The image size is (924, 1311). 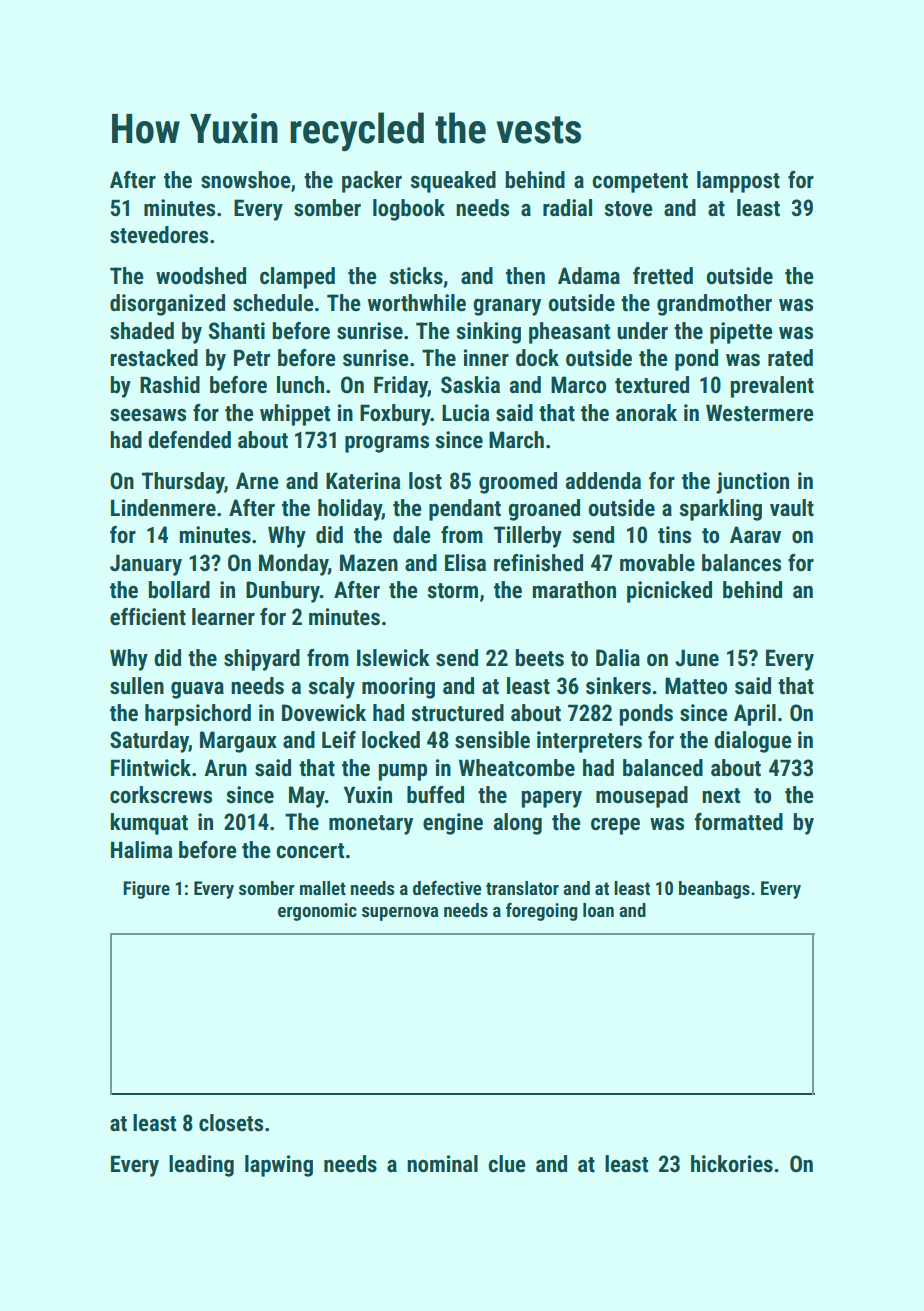 What do you see at coordinates (732, 1164) in the screenshot?
I see `hickories` at bounding box center [732, 1164].
